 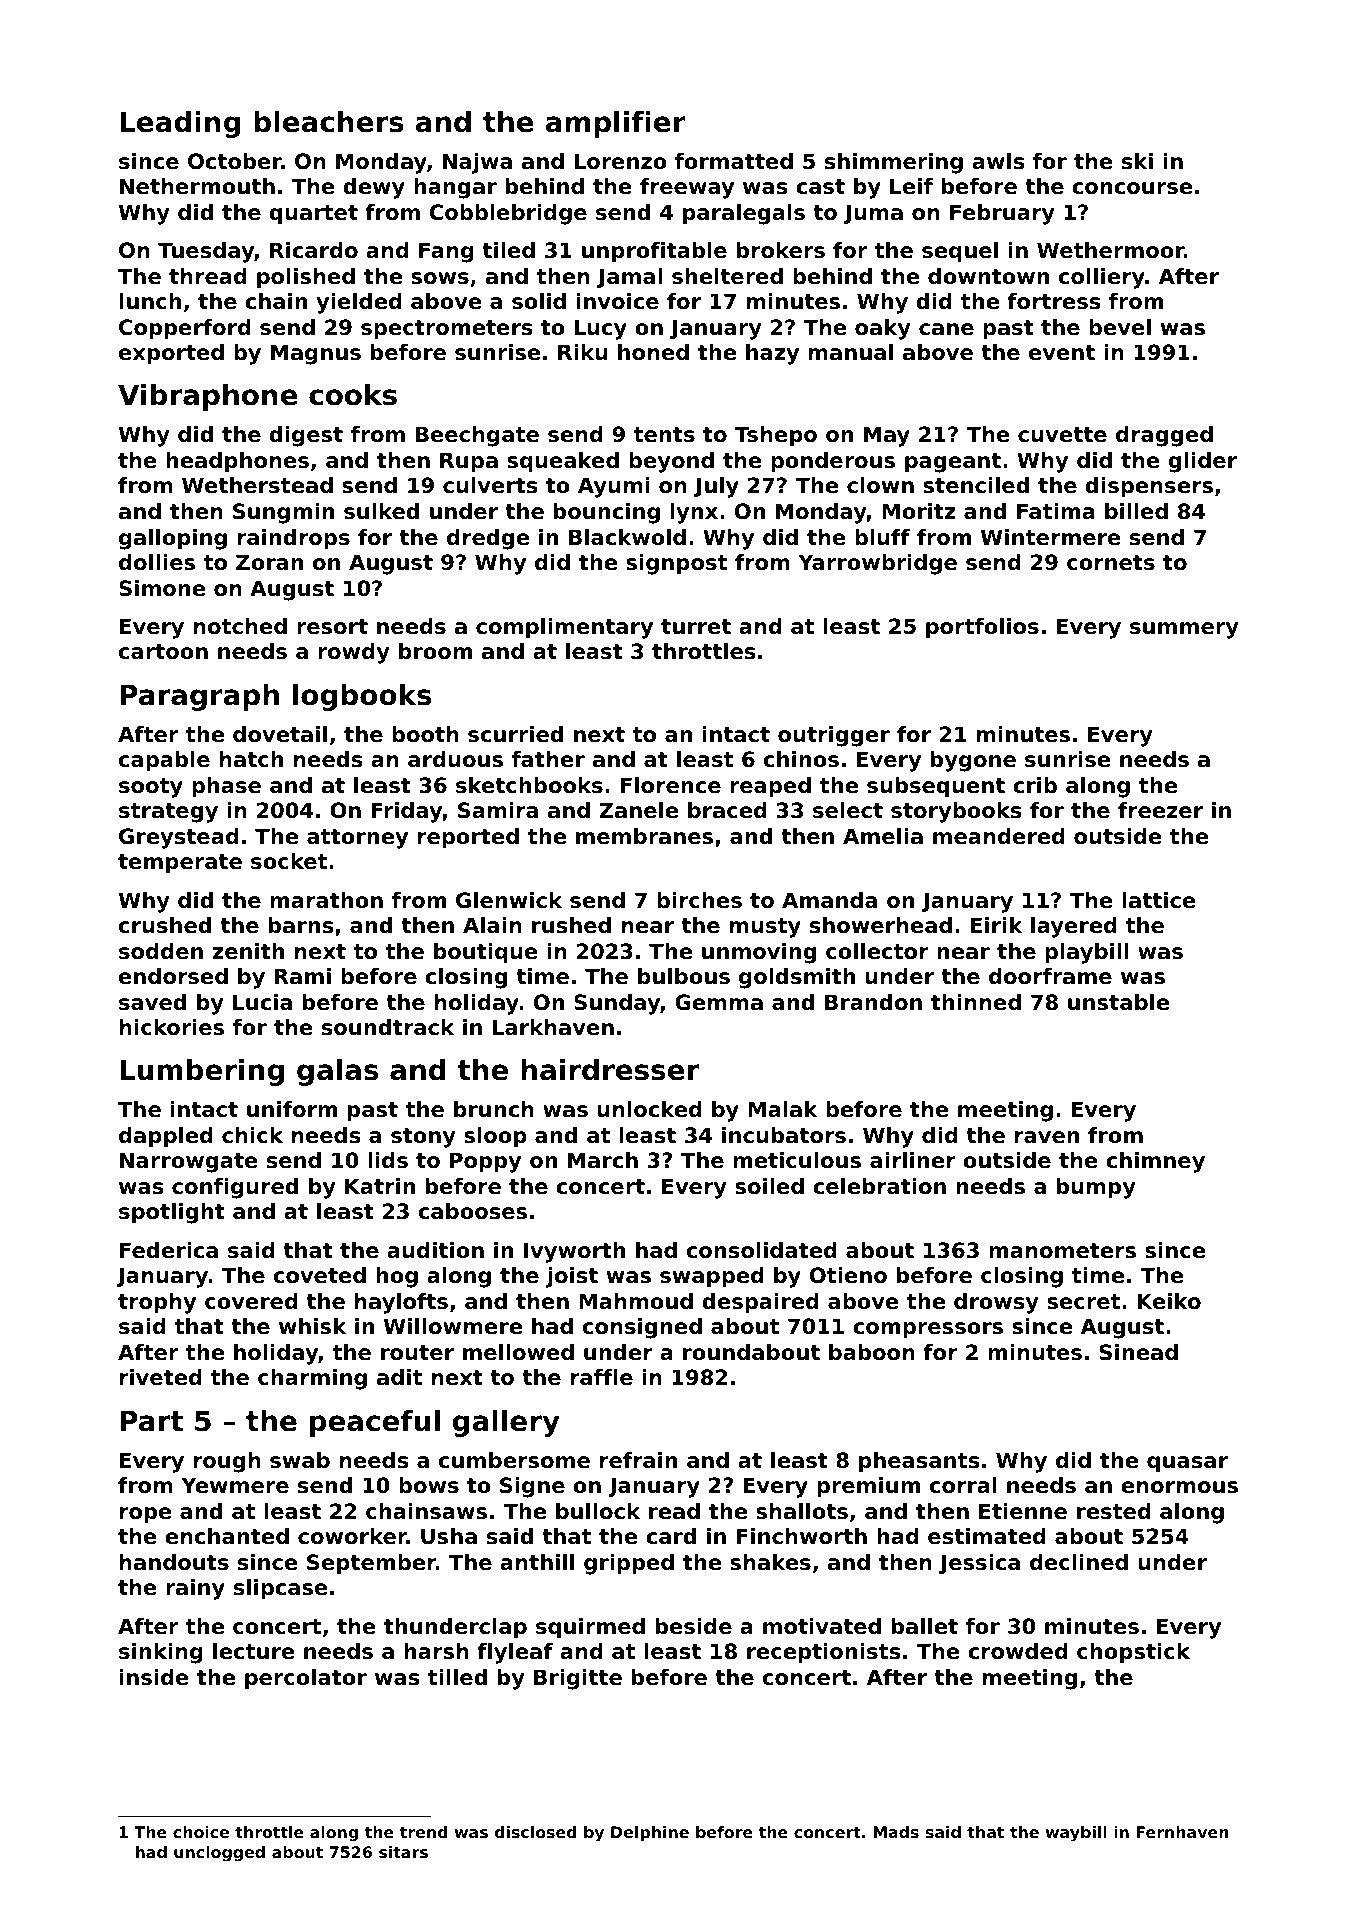 What do you see at coordinates (353, 395) in the page?
I see `cooks` at bounding box center [353, 395].
